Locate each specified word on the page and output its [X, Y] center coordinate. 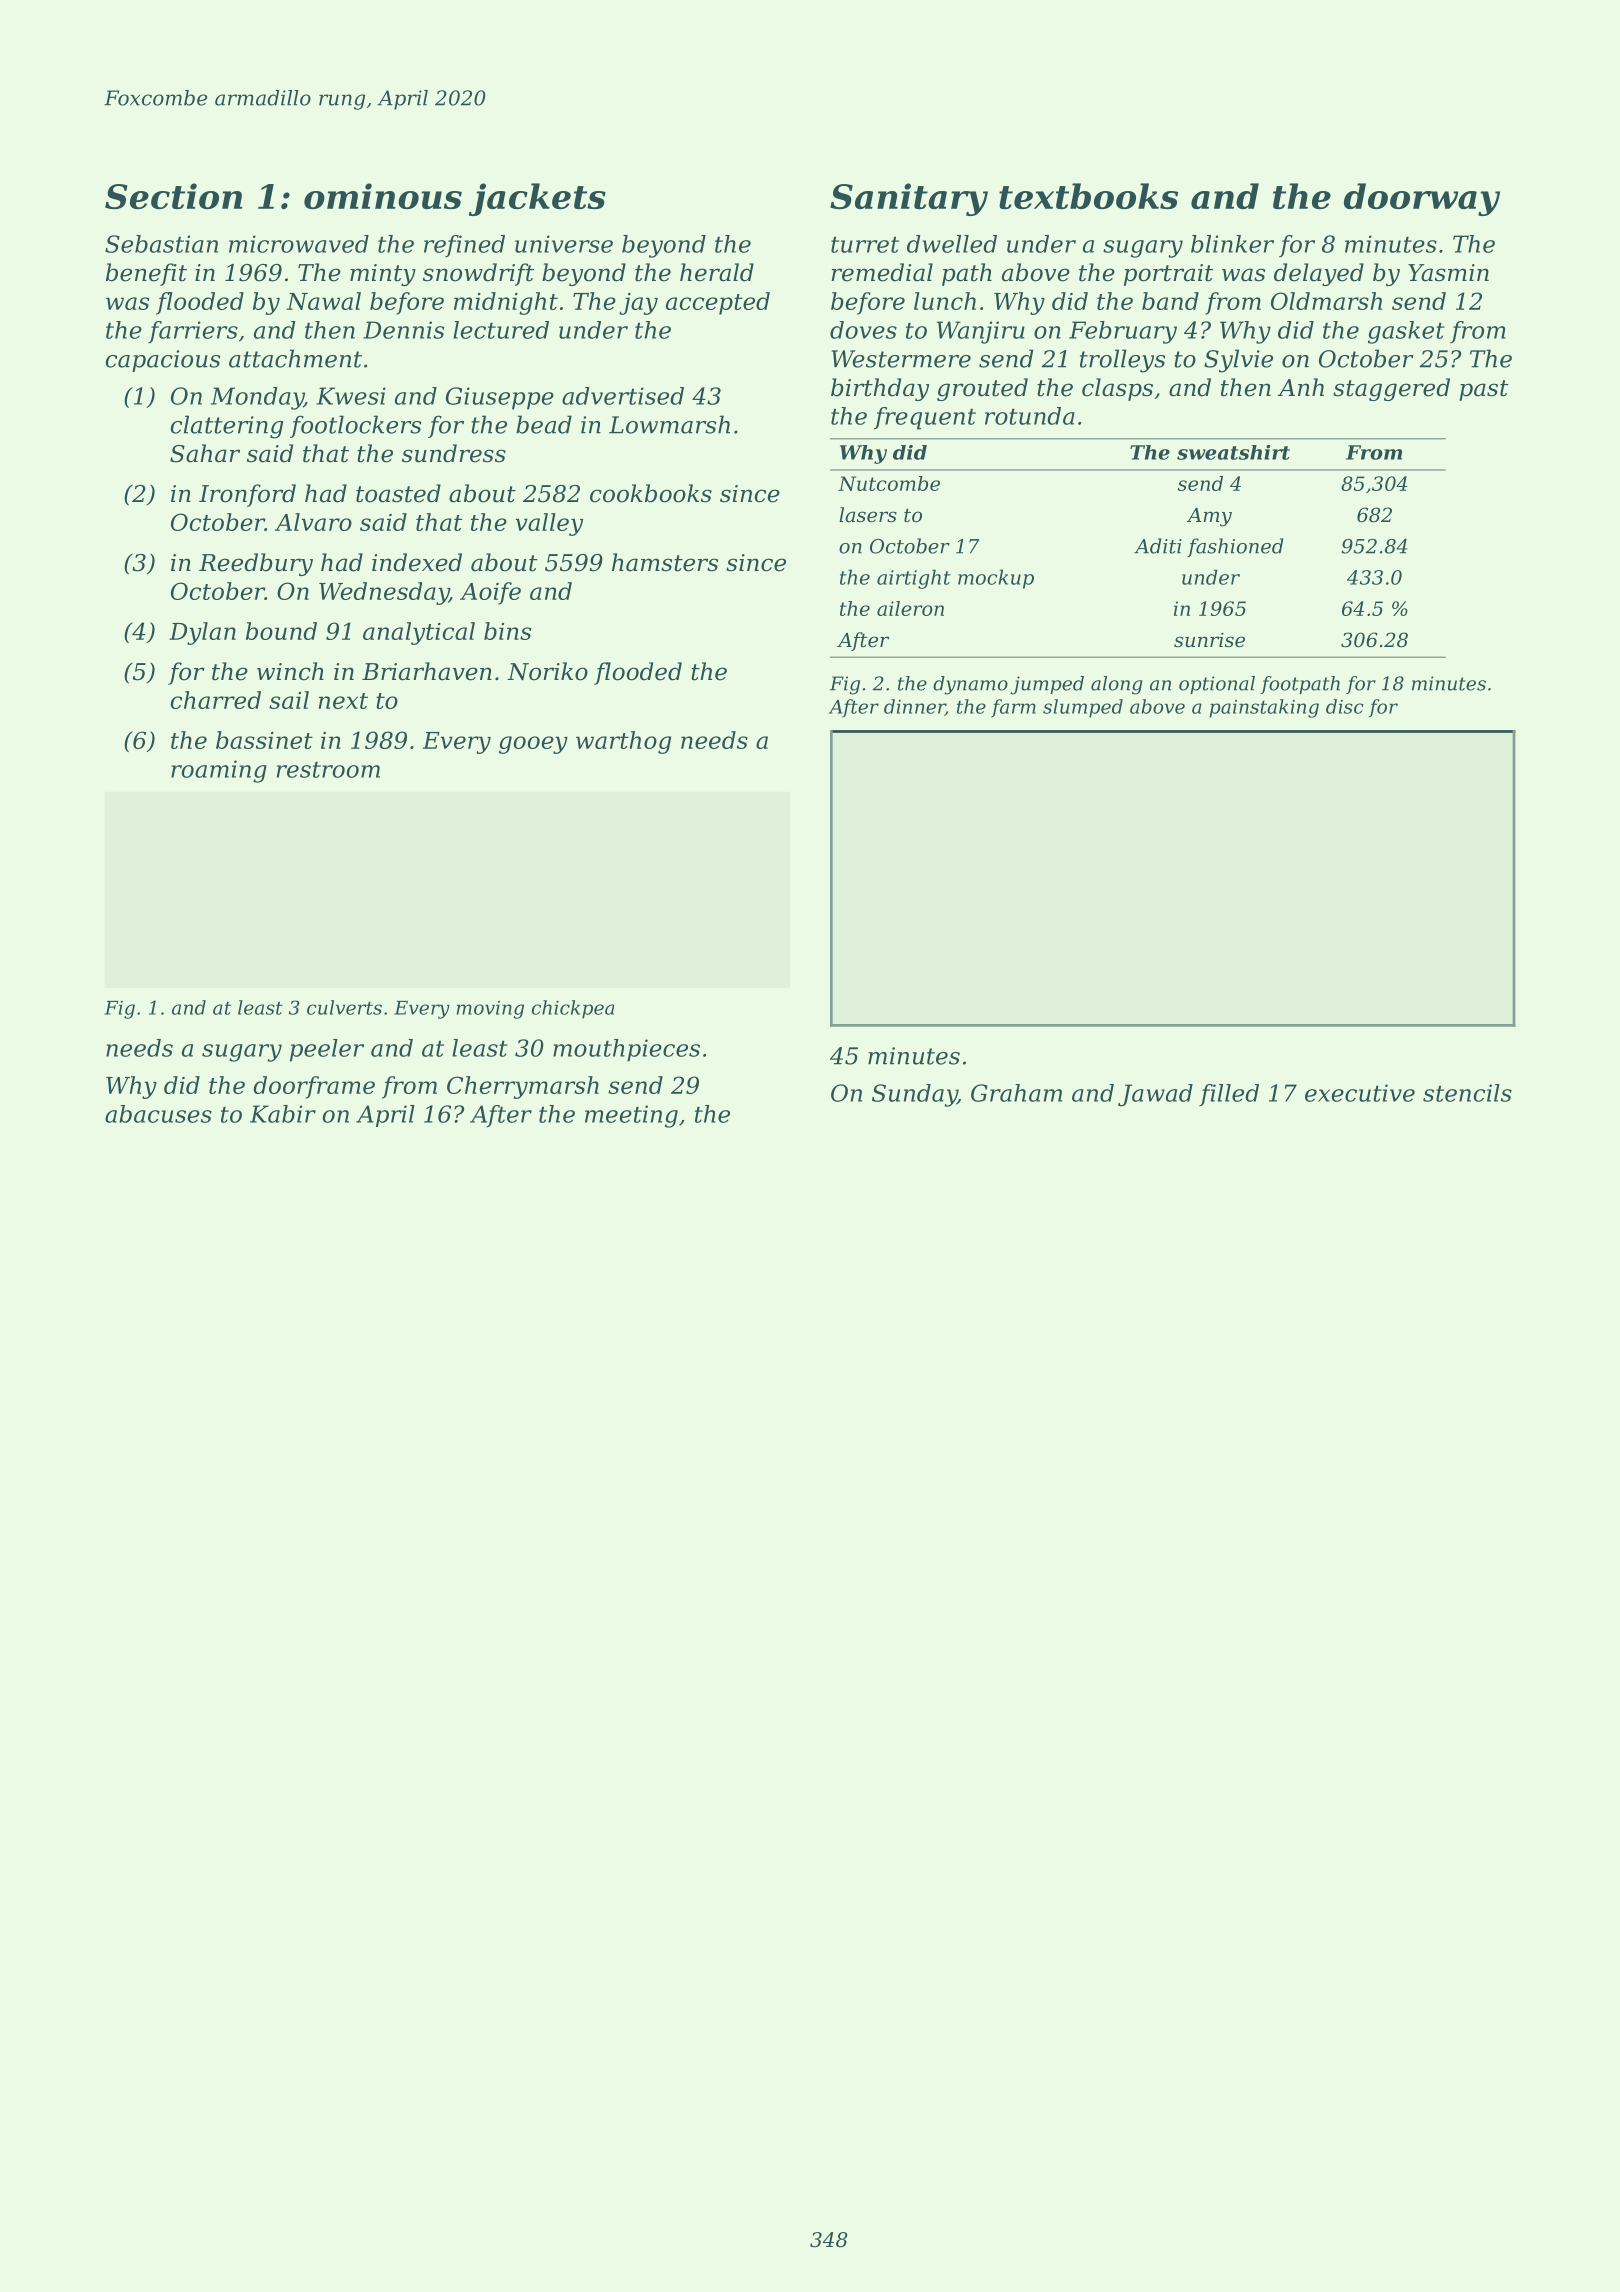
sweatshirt [1233, 452]
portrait [1168, 275]
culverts [344, 1007]
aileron [910, 608]
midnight [506, 303]
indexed [417, 562]
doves [863, 330]
